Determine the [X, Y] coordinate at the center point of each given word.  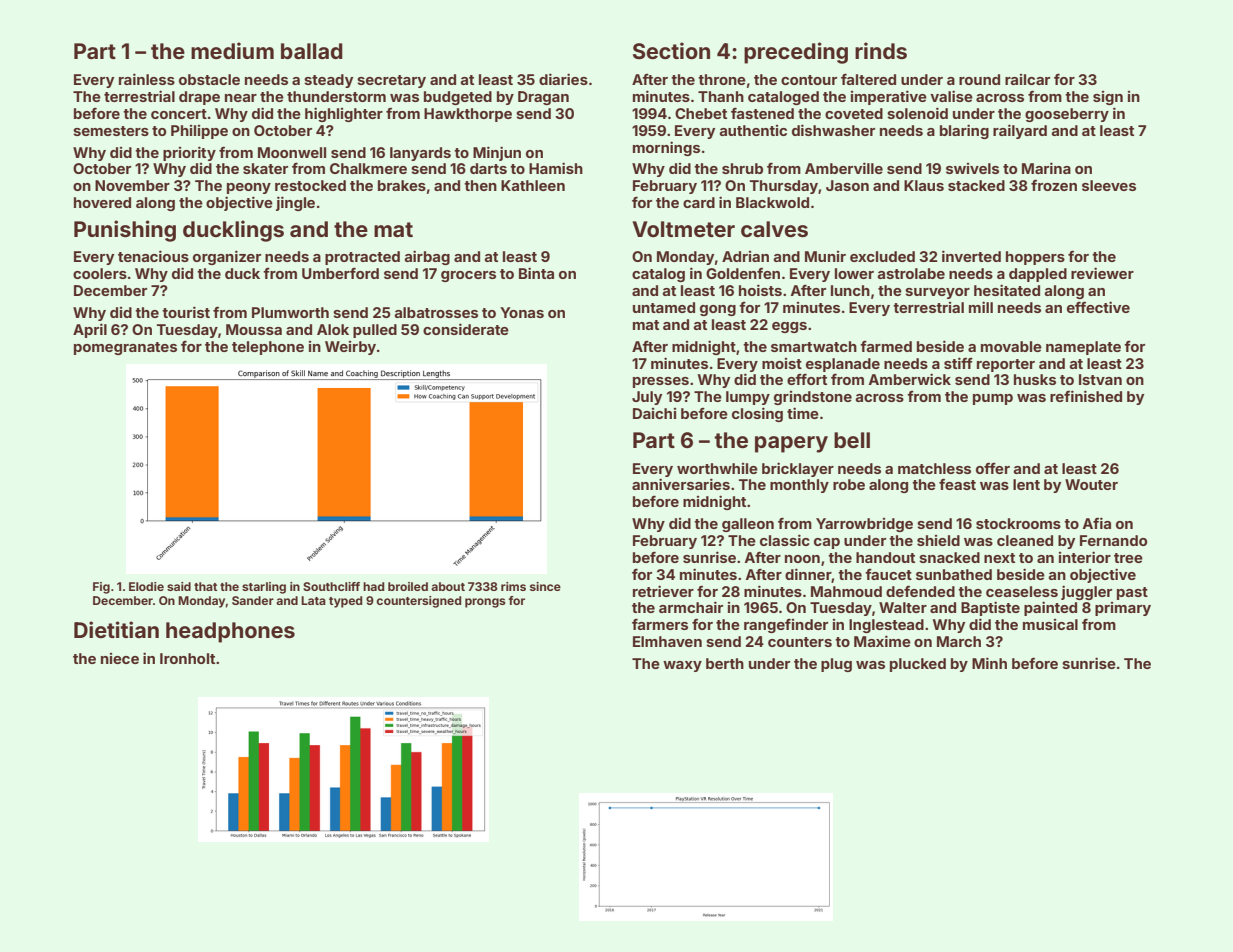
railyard [1020, 131]
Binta [536, 273]
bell [852, 440]
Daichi [654, 413]
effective [1098, 307]
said [179, 586]
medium [232, 50]
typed [345, 602]
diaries [563, 79]
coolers [100, 273]
